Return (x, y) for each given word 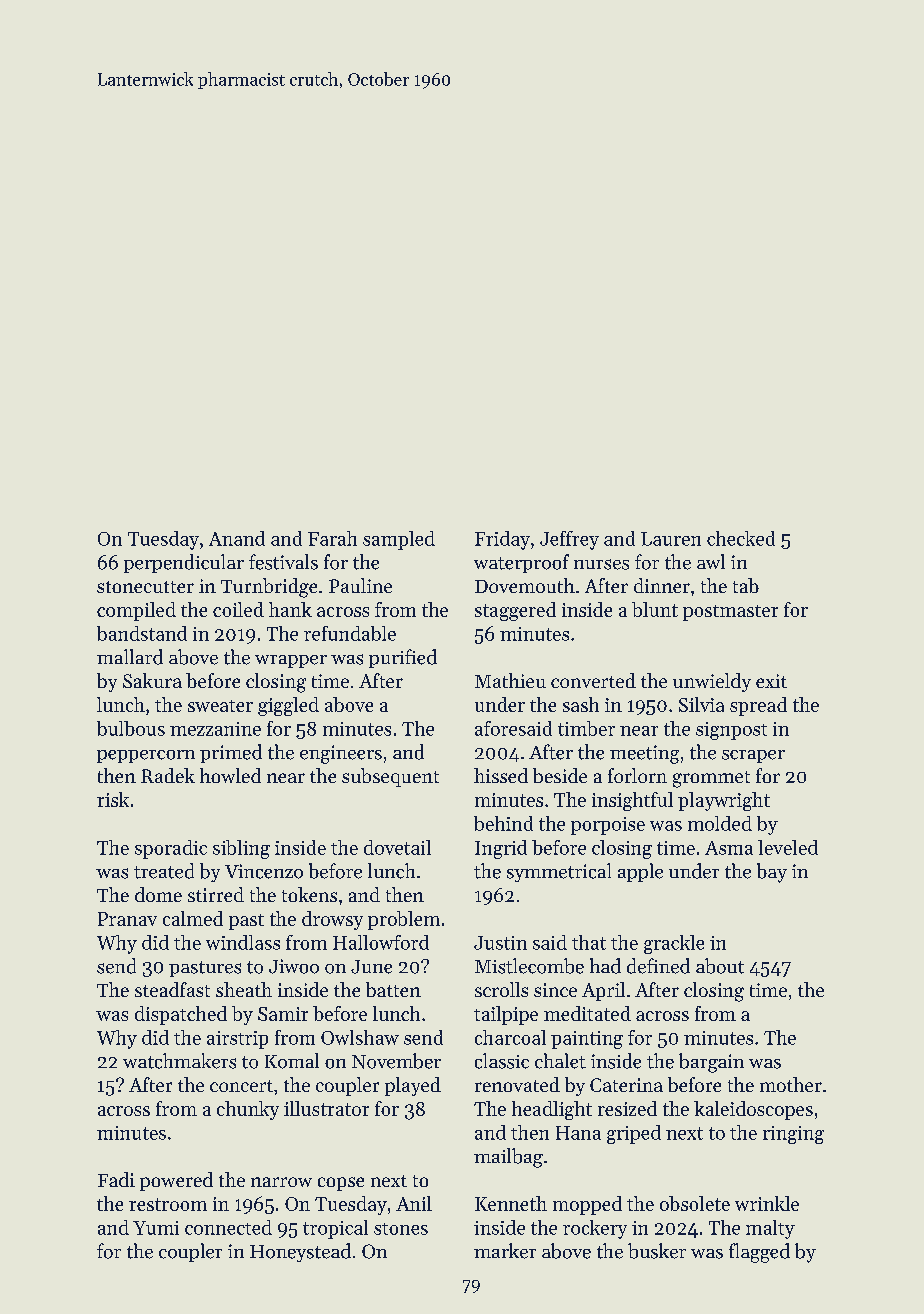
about (720, 966)
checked (741, 538)
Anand (237, 538)
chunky (248, 1110)
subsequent (390, 777)
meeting (644, 754)
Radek (168, 775)
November (396, 1061)
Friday (502, 540)
